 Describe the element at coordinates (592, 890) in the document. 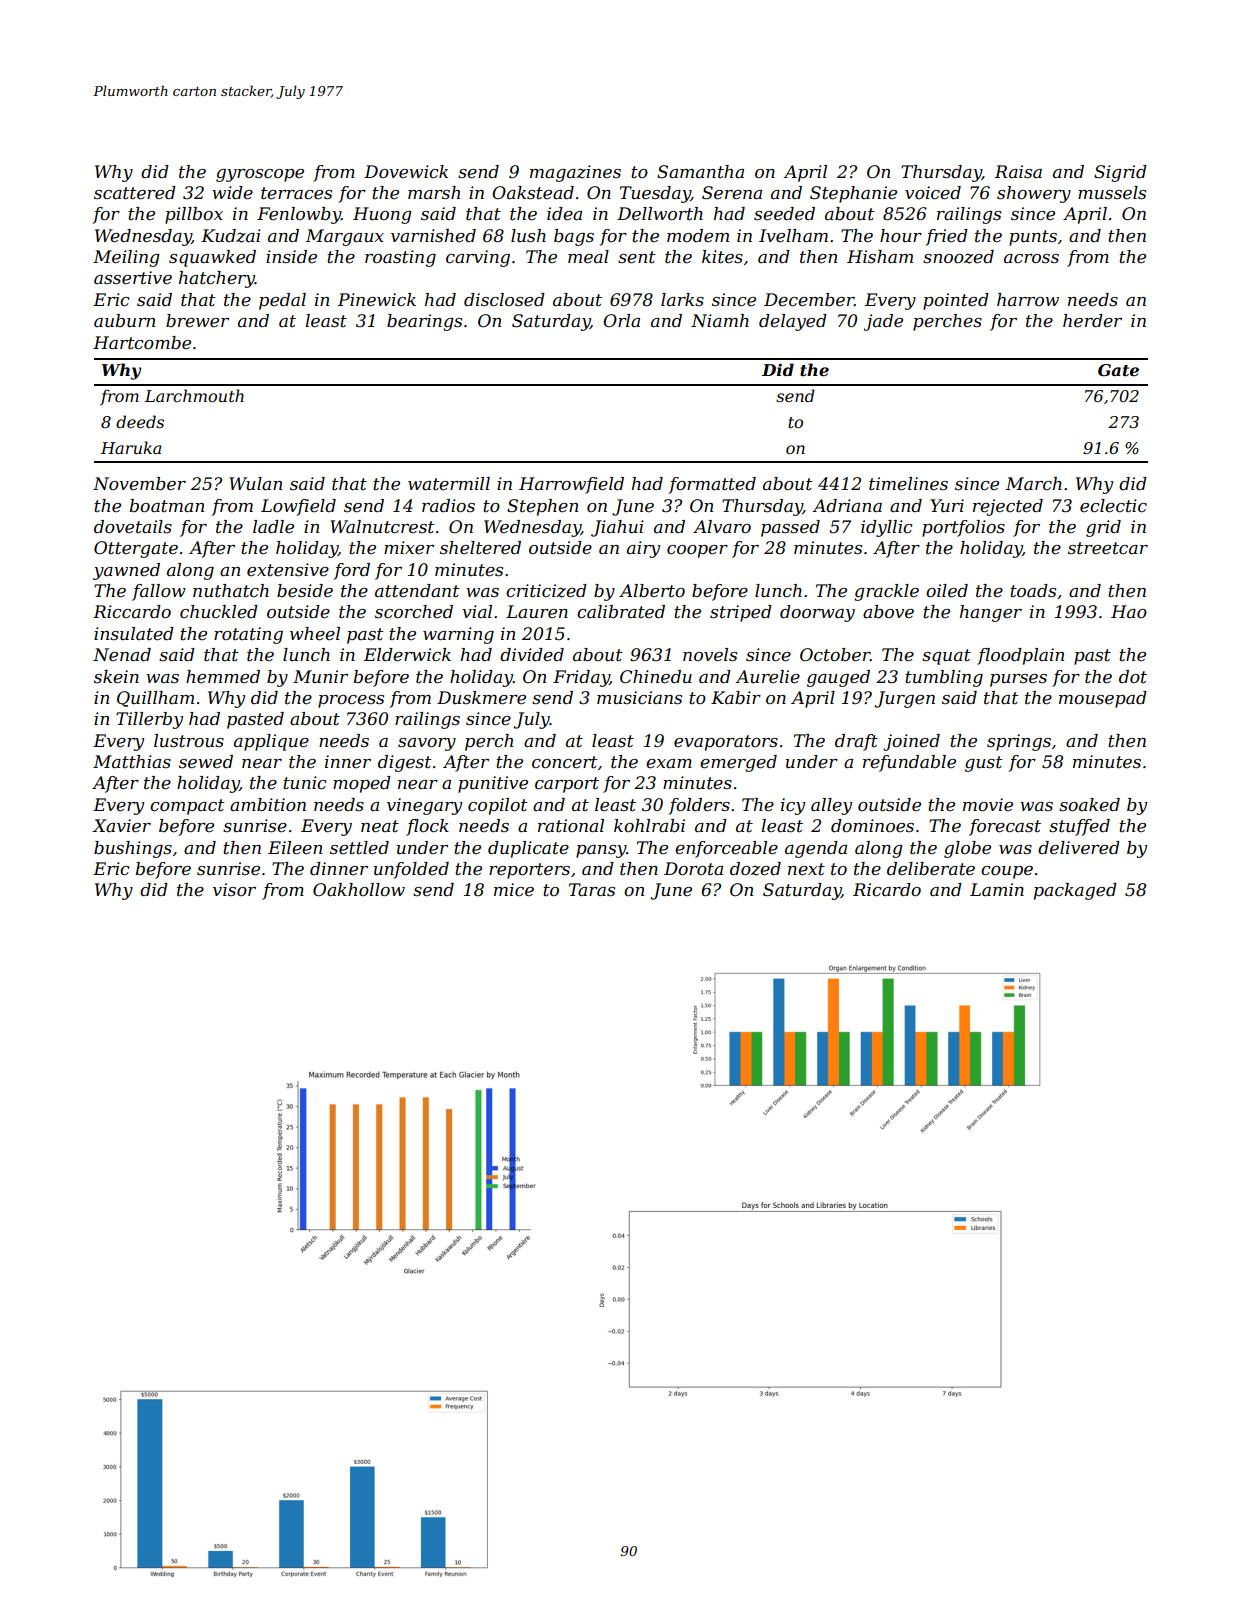

I see `Taras` at that location.
